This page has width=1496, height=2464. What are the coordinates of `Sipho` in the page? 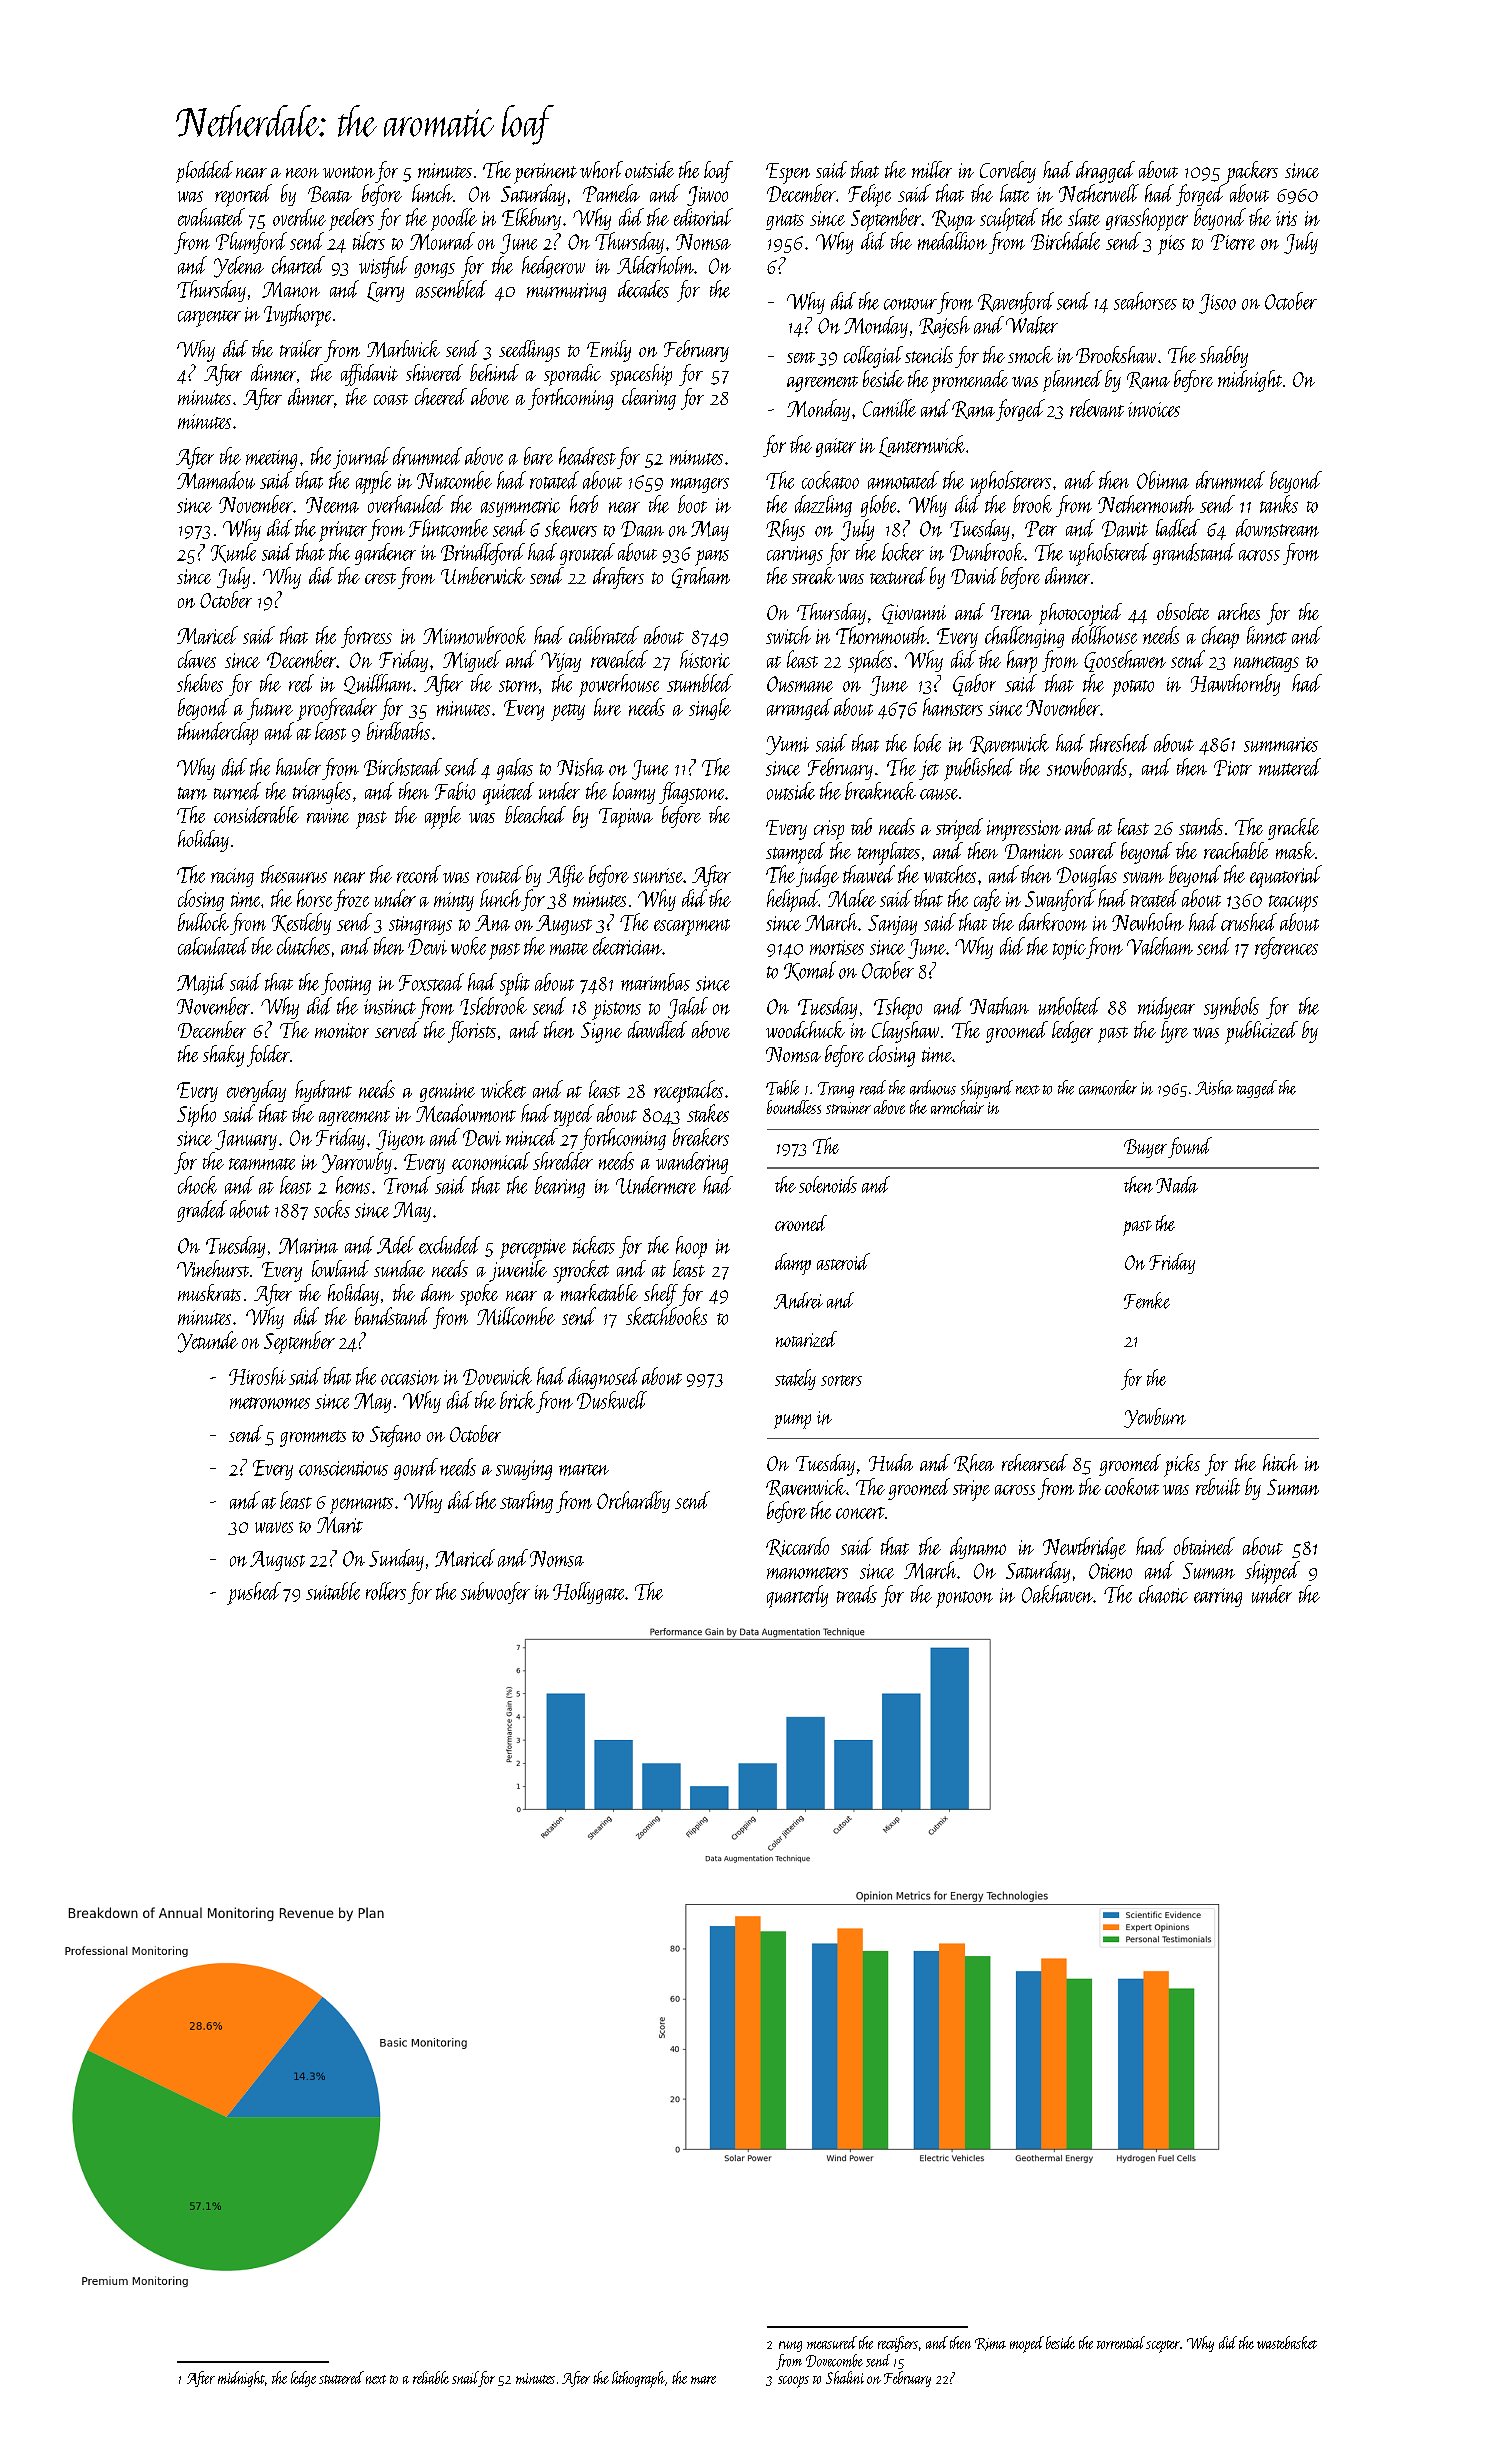 It's located at (196, 1115).
